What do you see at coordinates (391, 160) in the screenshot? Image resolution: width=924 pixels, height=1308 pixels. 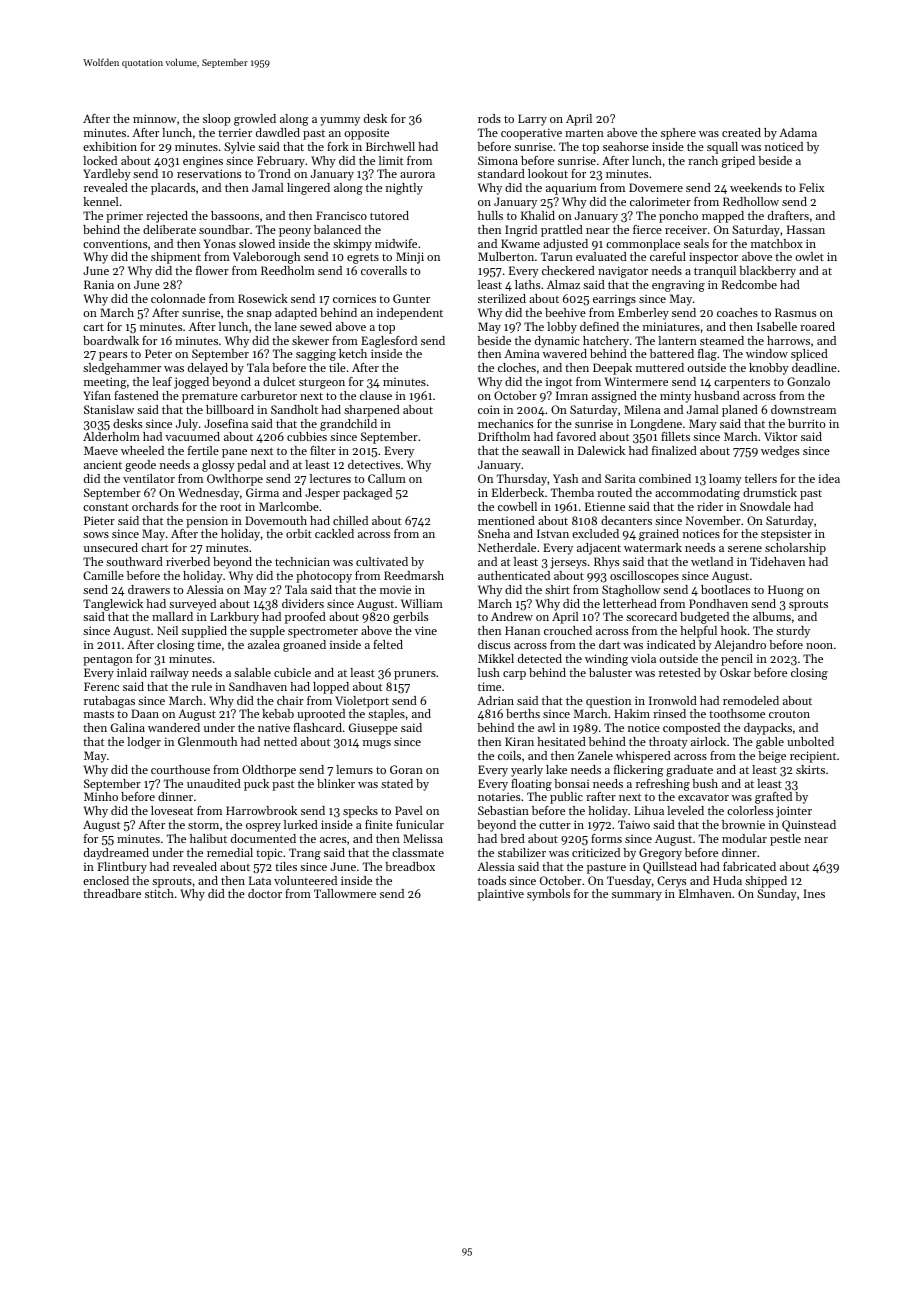 I see `limit` at bounding box center [391, 160].
